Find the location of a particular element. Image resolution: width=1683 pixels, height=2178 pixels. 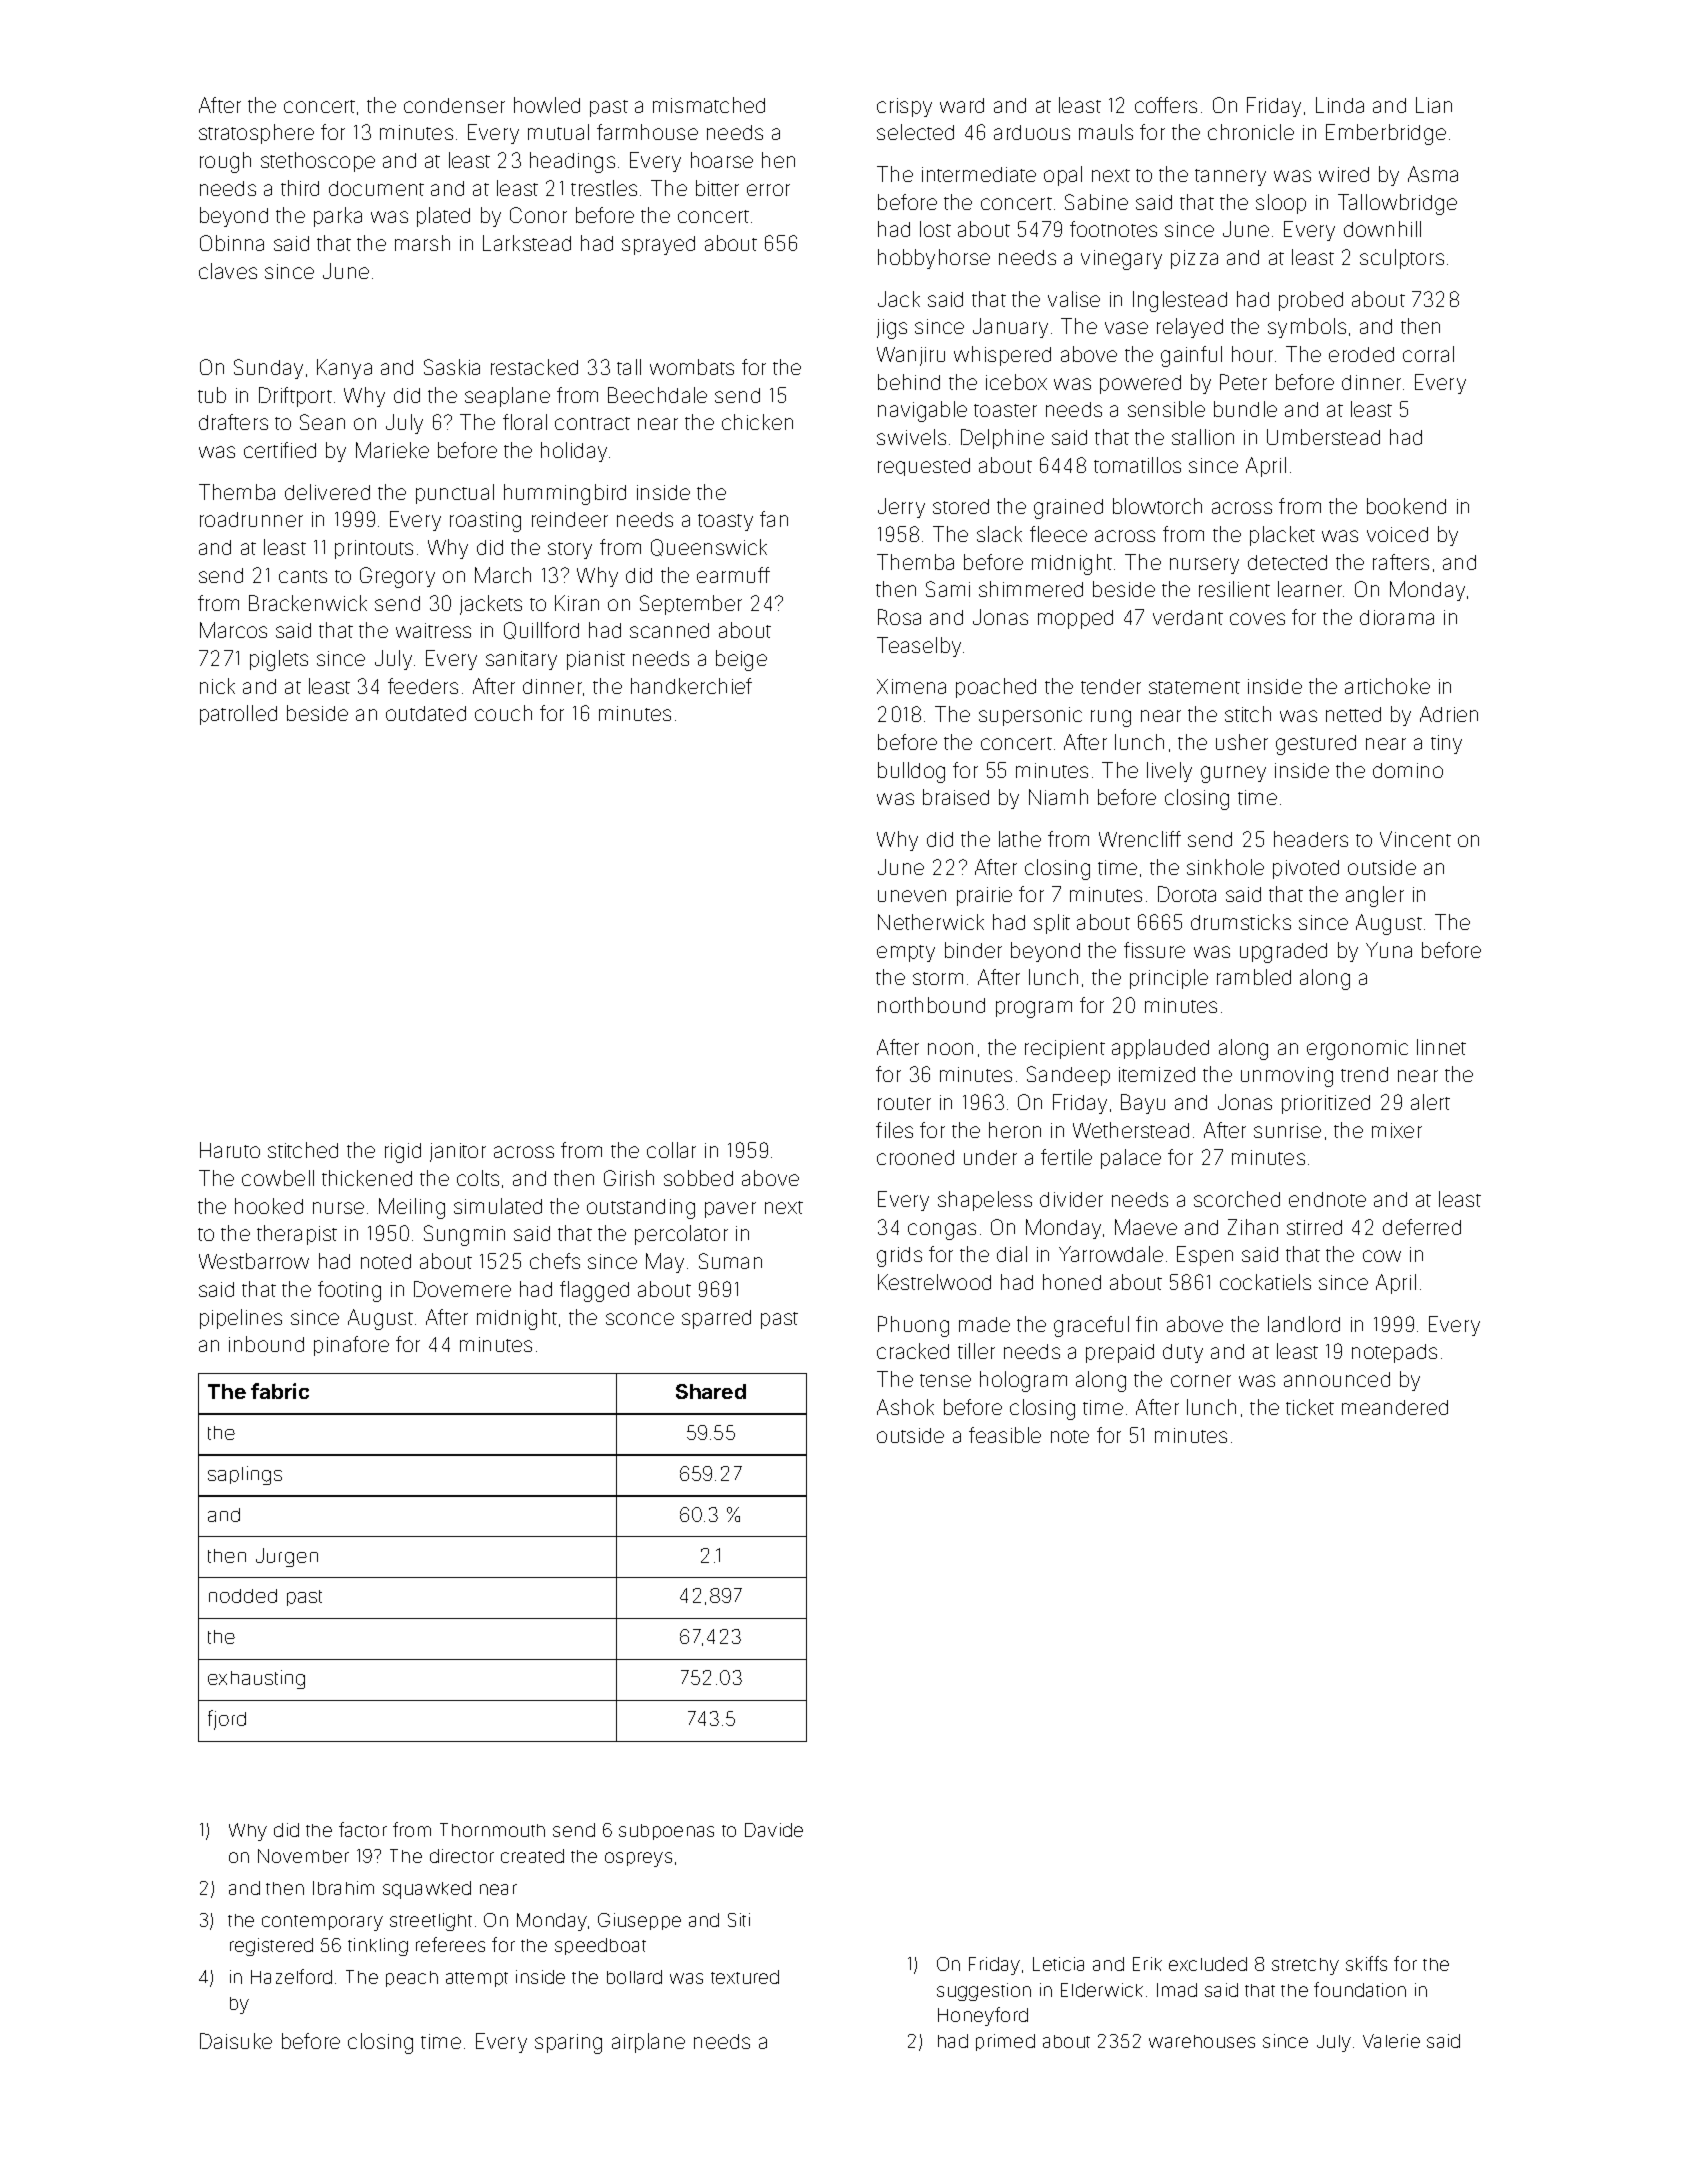

wombats is located at coordinates (692, 367).
